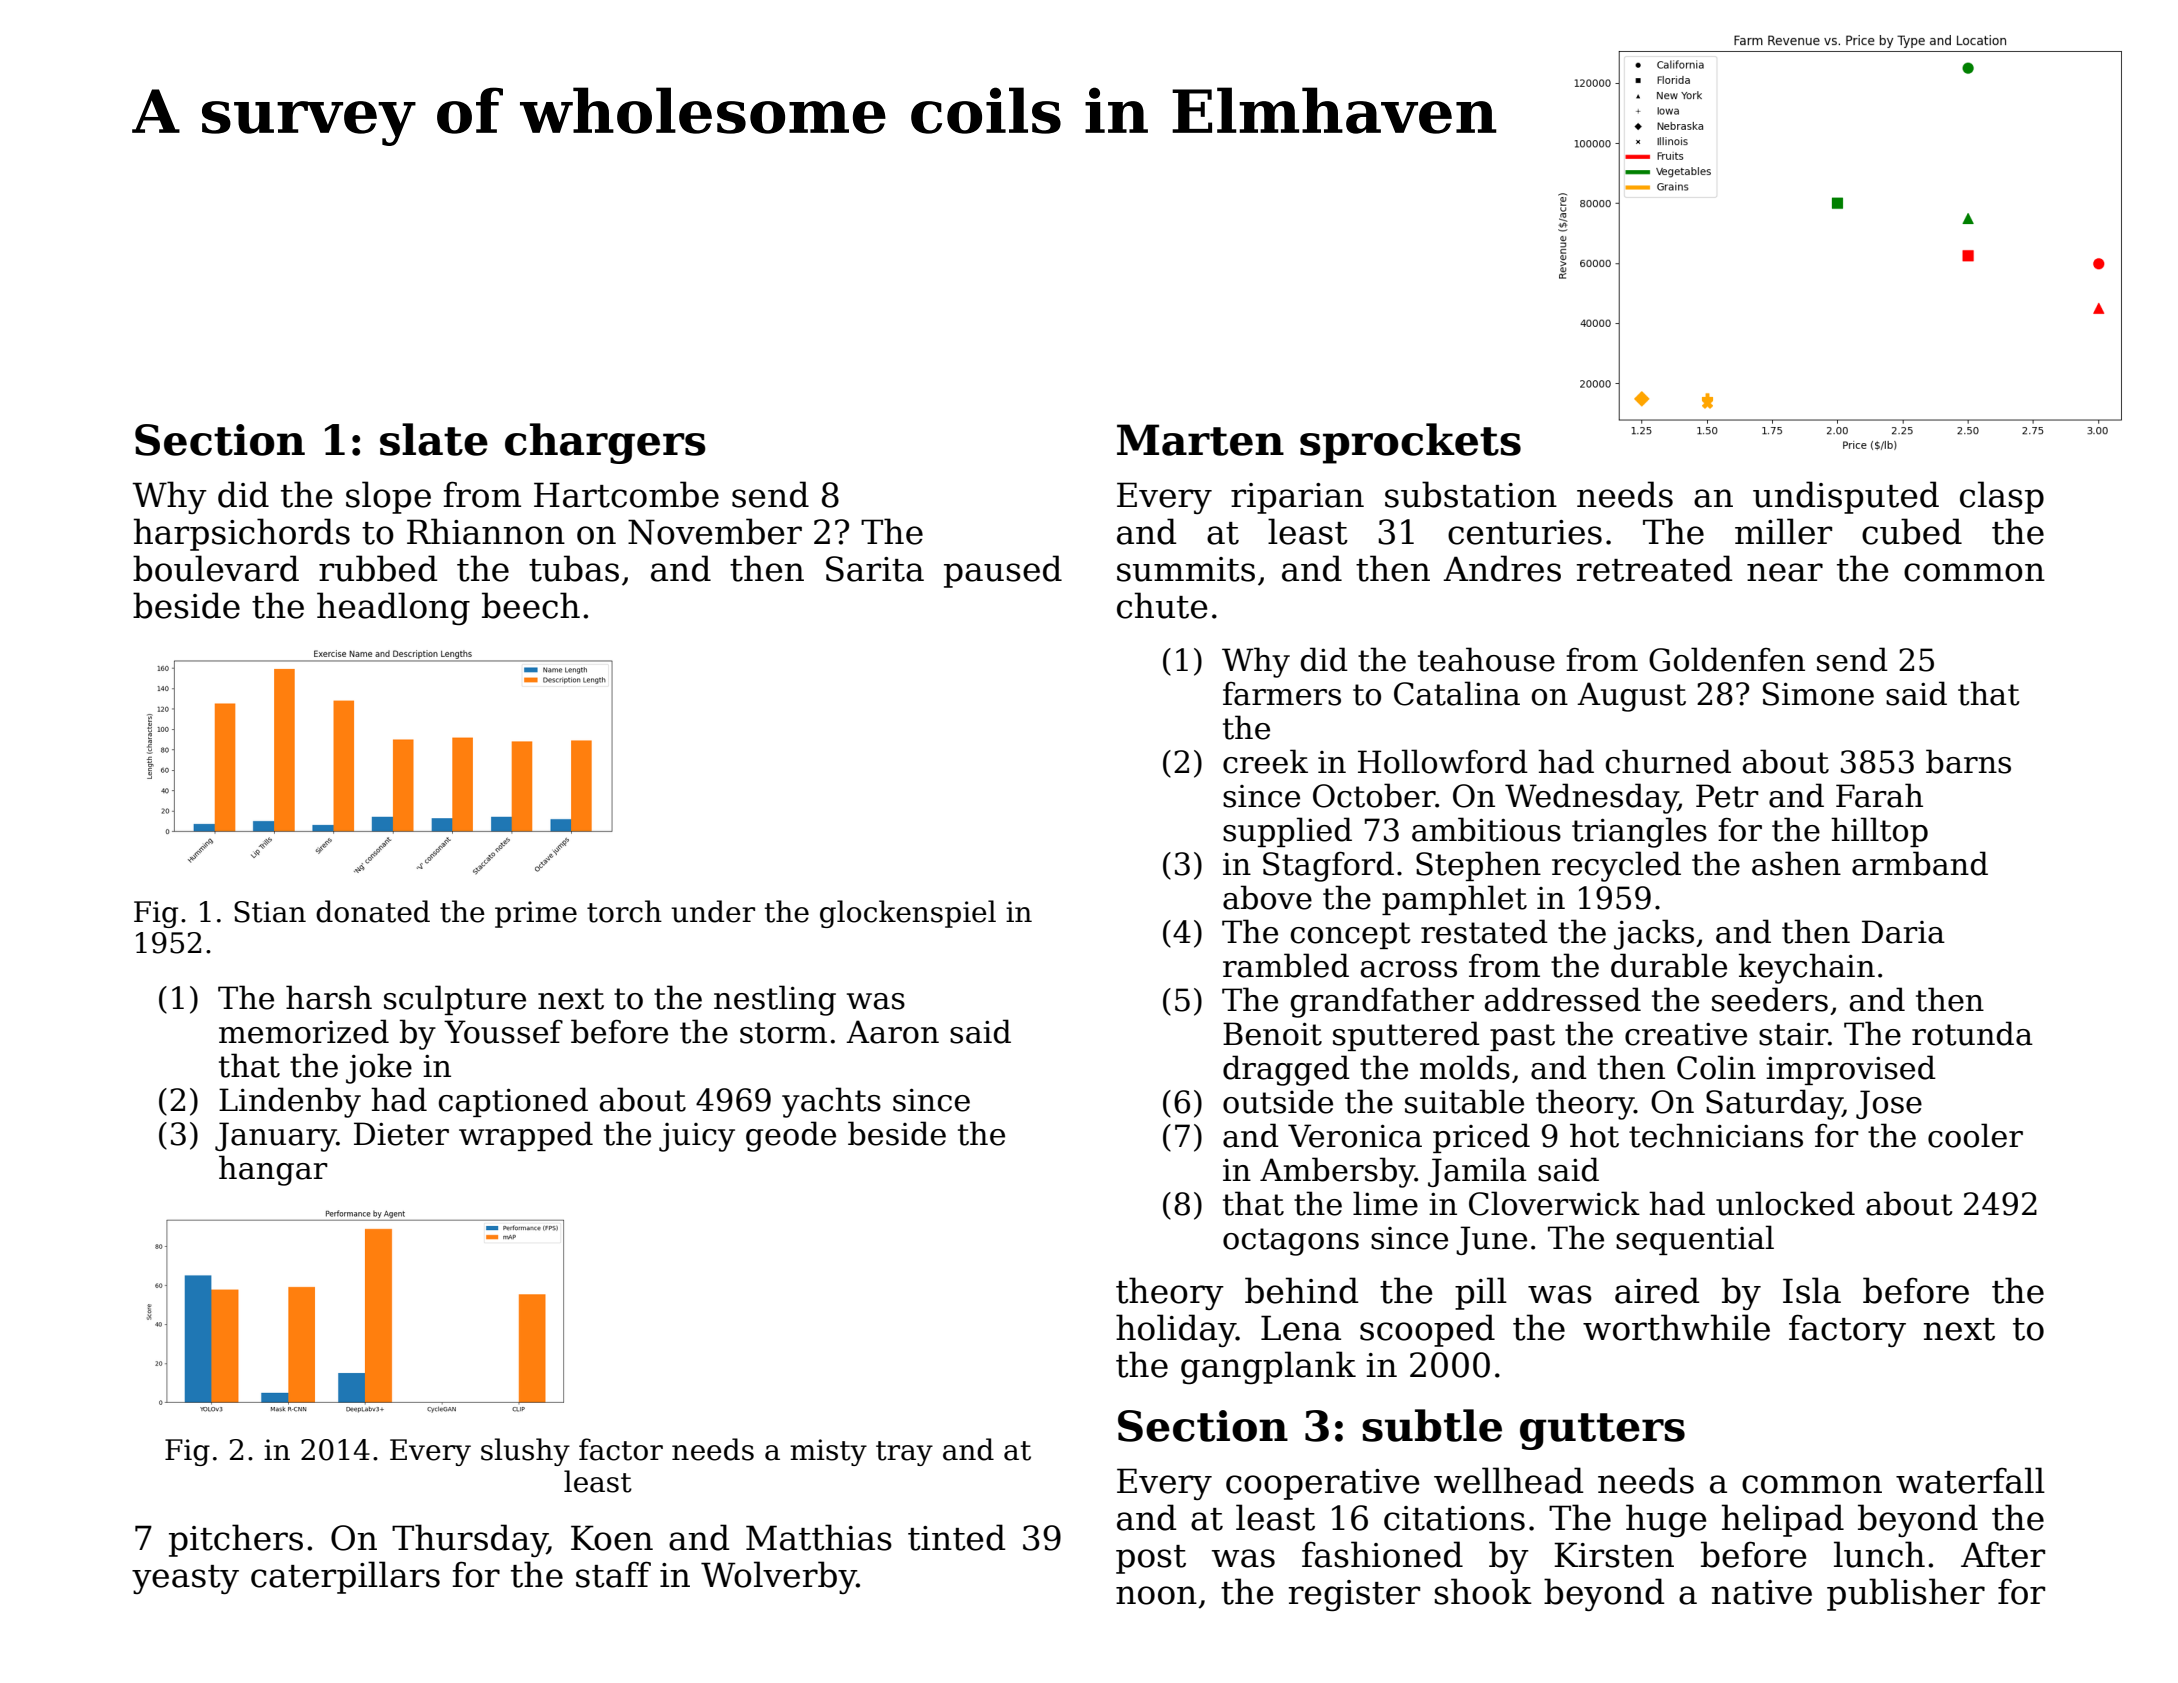  What do you see at coordinates (1162, 605) in the image?
I see `chute` at bounding box center [1162, 605].
